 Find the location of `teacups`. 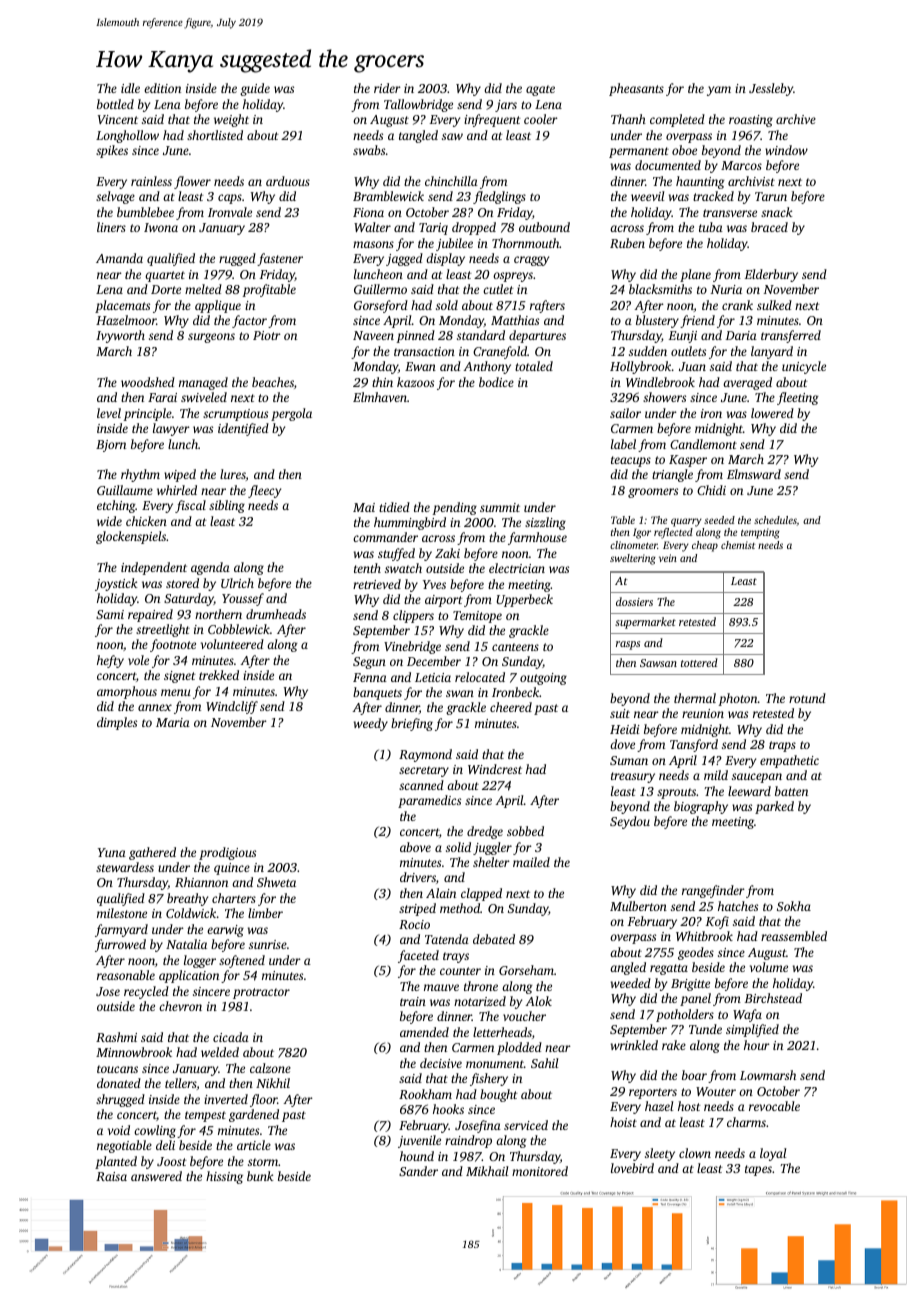

teacups is located at coordinates (631, 461).
